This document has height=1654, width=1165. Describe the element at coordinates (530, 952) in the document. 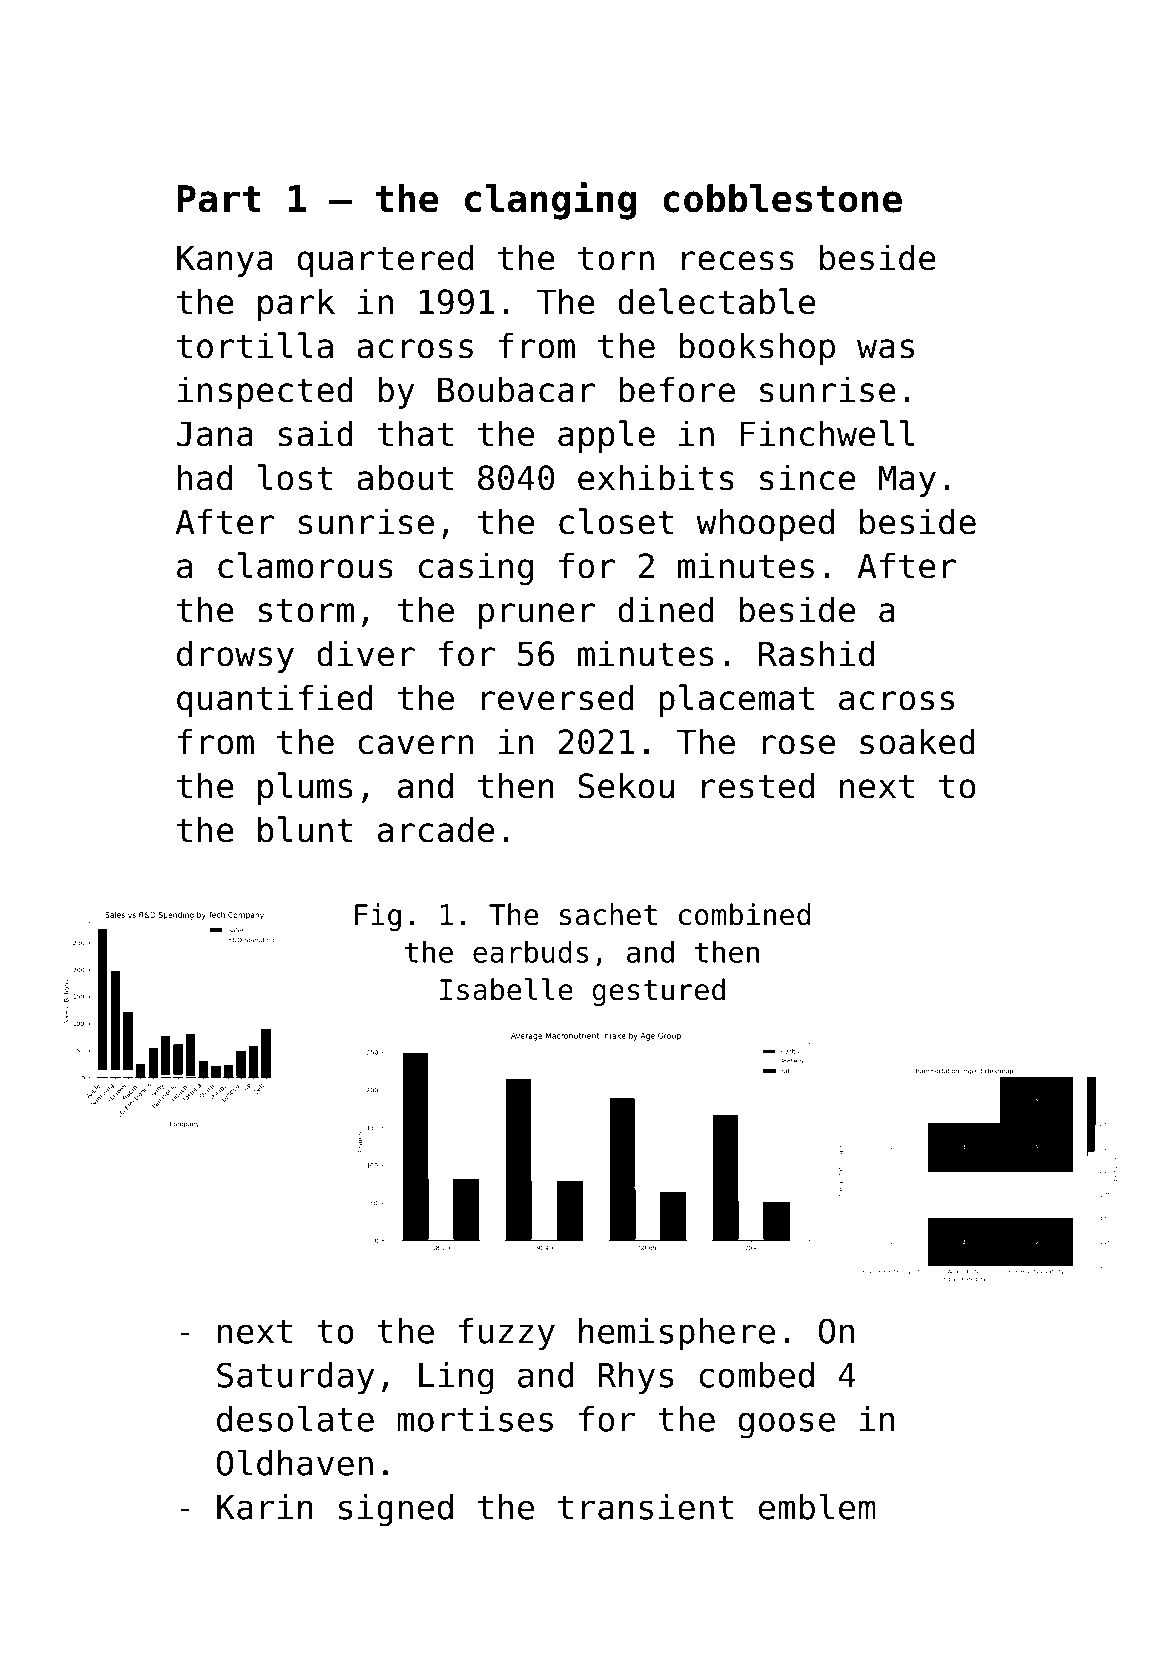

I see `earbuds` at that location.
